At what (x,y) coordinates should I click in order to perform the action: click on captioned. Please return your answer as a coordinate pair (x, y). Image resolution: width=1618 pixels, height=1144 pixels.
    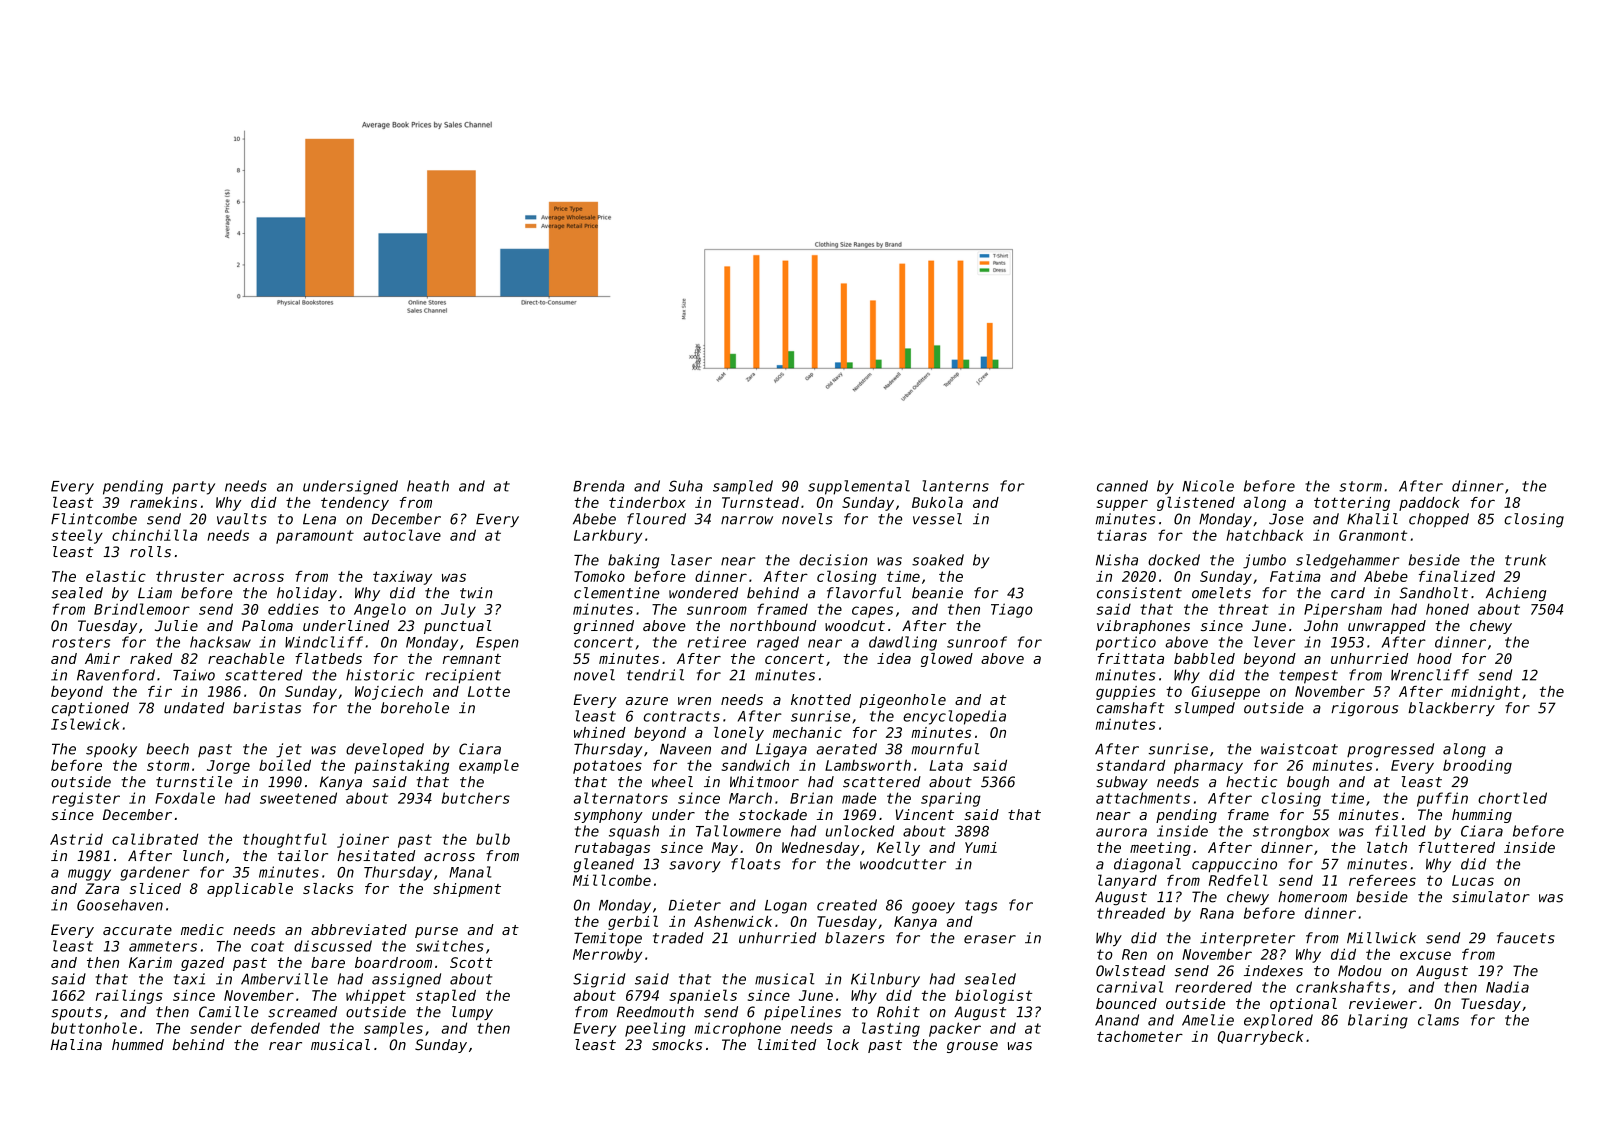
    Looking at the image, I should click on (90, 709).
